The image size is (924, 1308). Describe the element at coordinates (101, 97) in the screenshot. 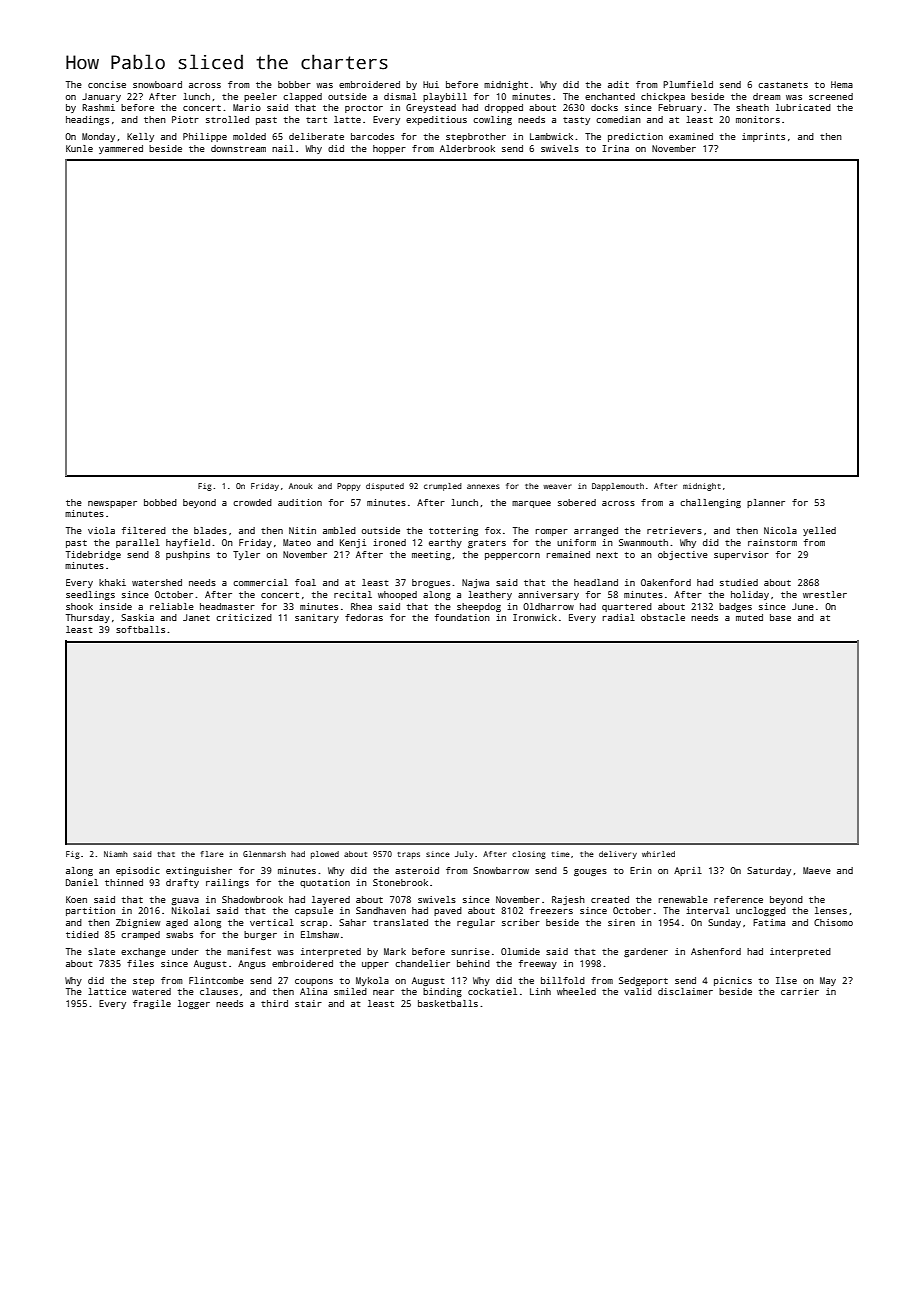

I see `January` at that location.
